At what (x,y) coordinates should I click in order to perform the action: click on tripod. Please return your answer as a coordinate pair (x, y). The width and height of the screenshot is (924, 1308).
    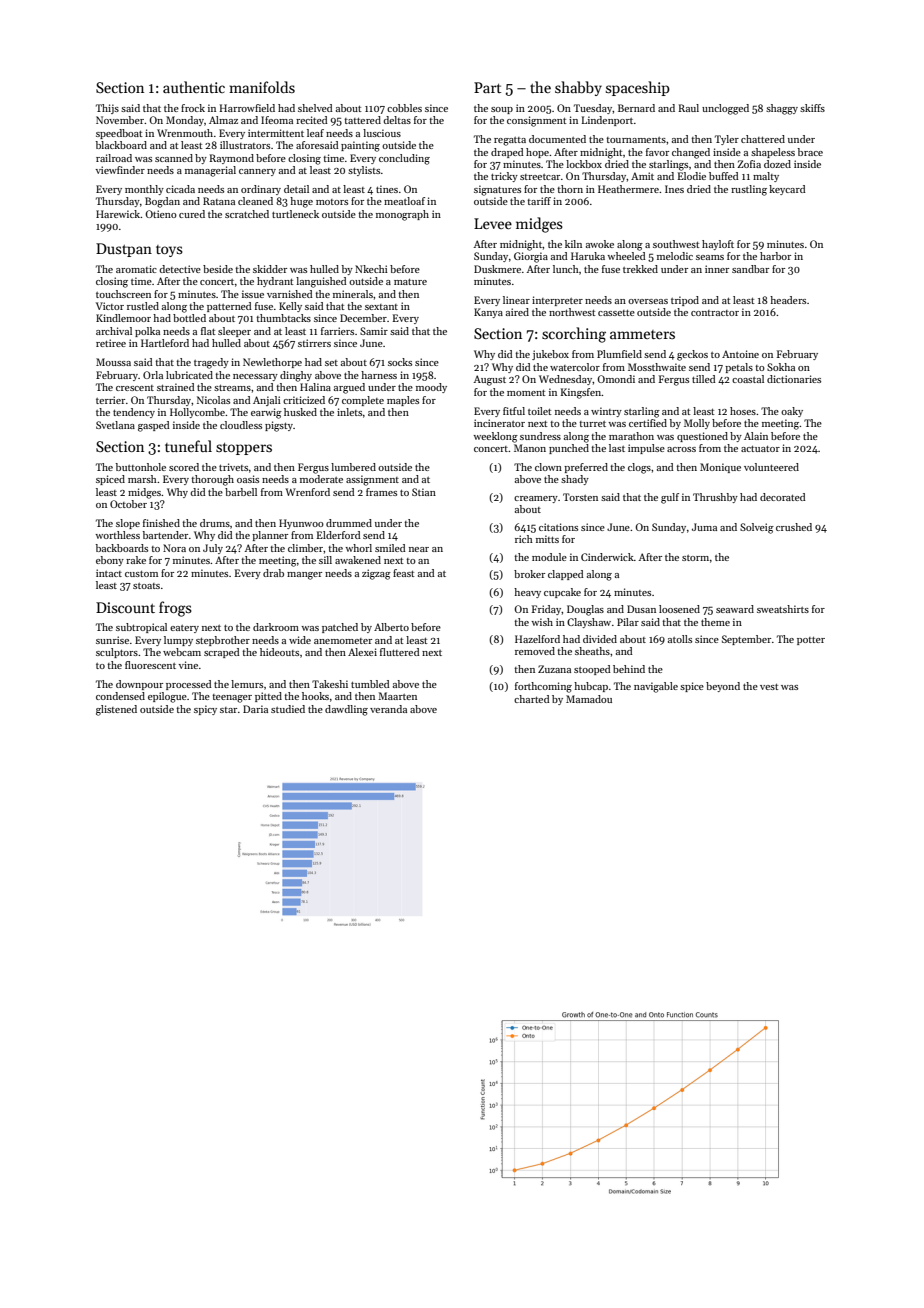
    Looking at the image, I should click on (685, 301).
